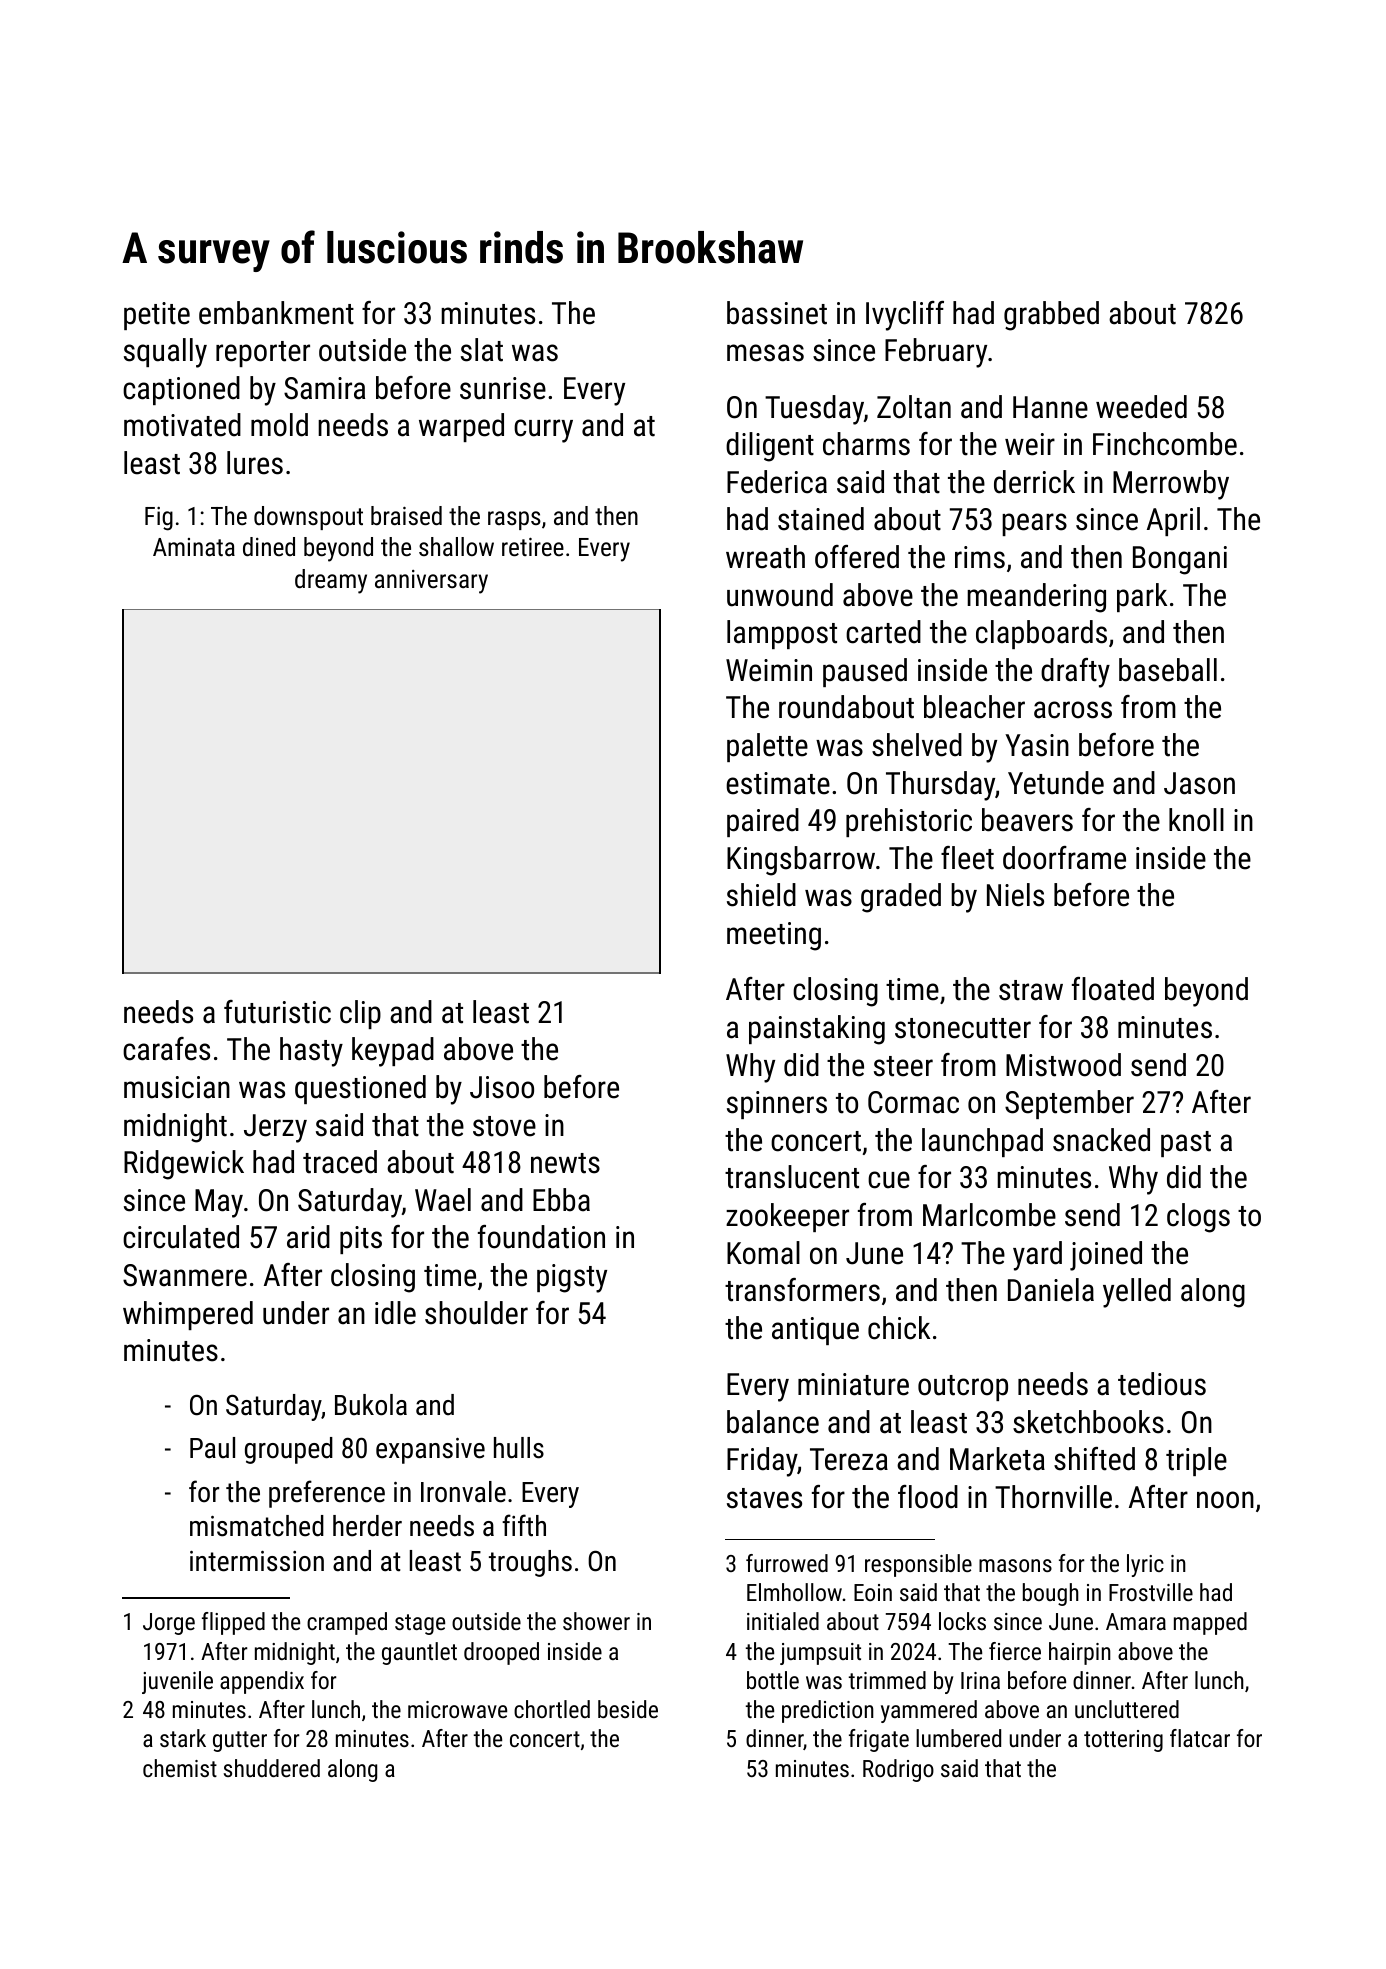 The image size is (1386, 1969). I want to click on translucent, so click(792, 1177).
